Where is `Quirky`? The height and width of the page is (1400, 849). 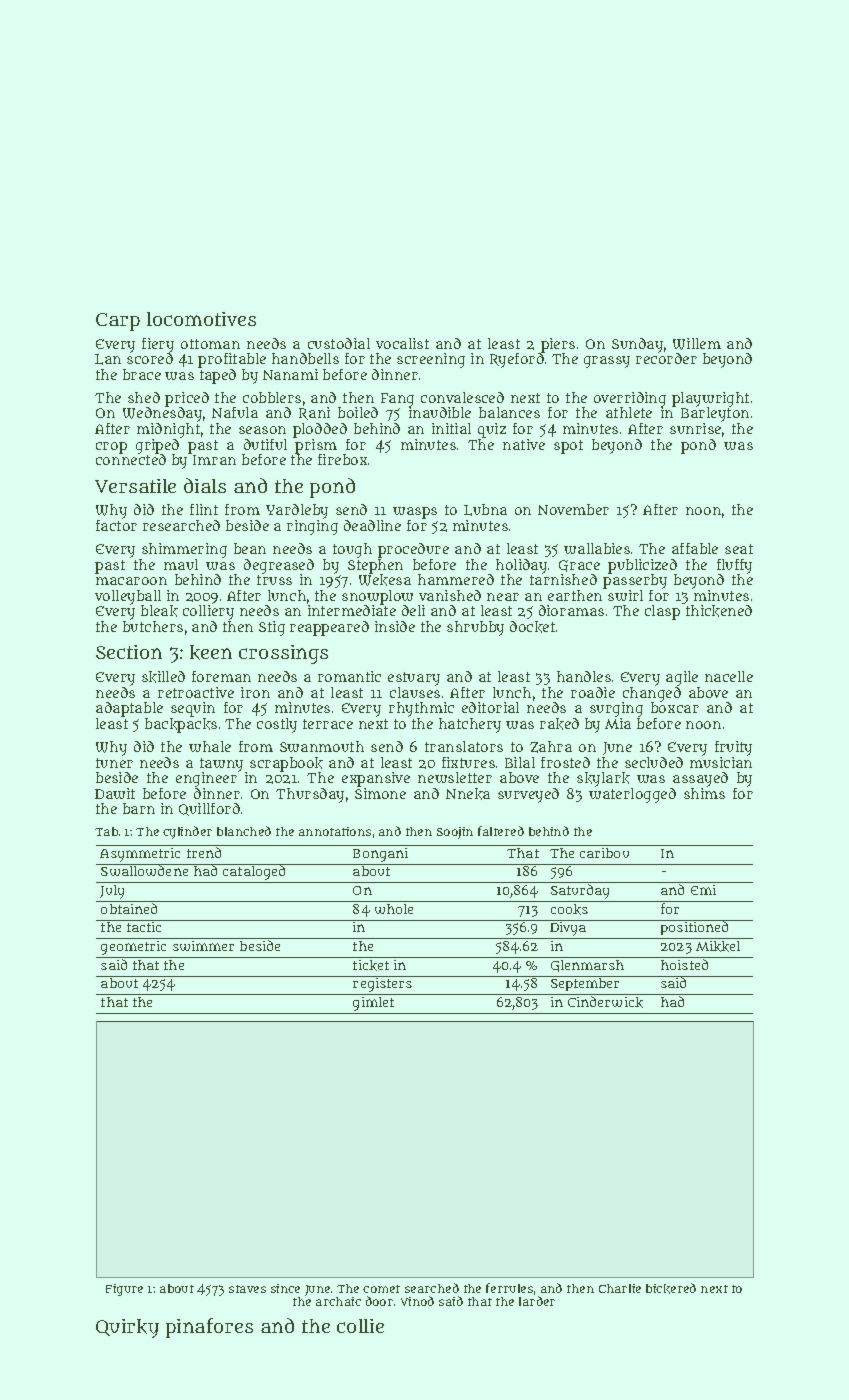 Quirky is located at coordinates (127, 1328).
